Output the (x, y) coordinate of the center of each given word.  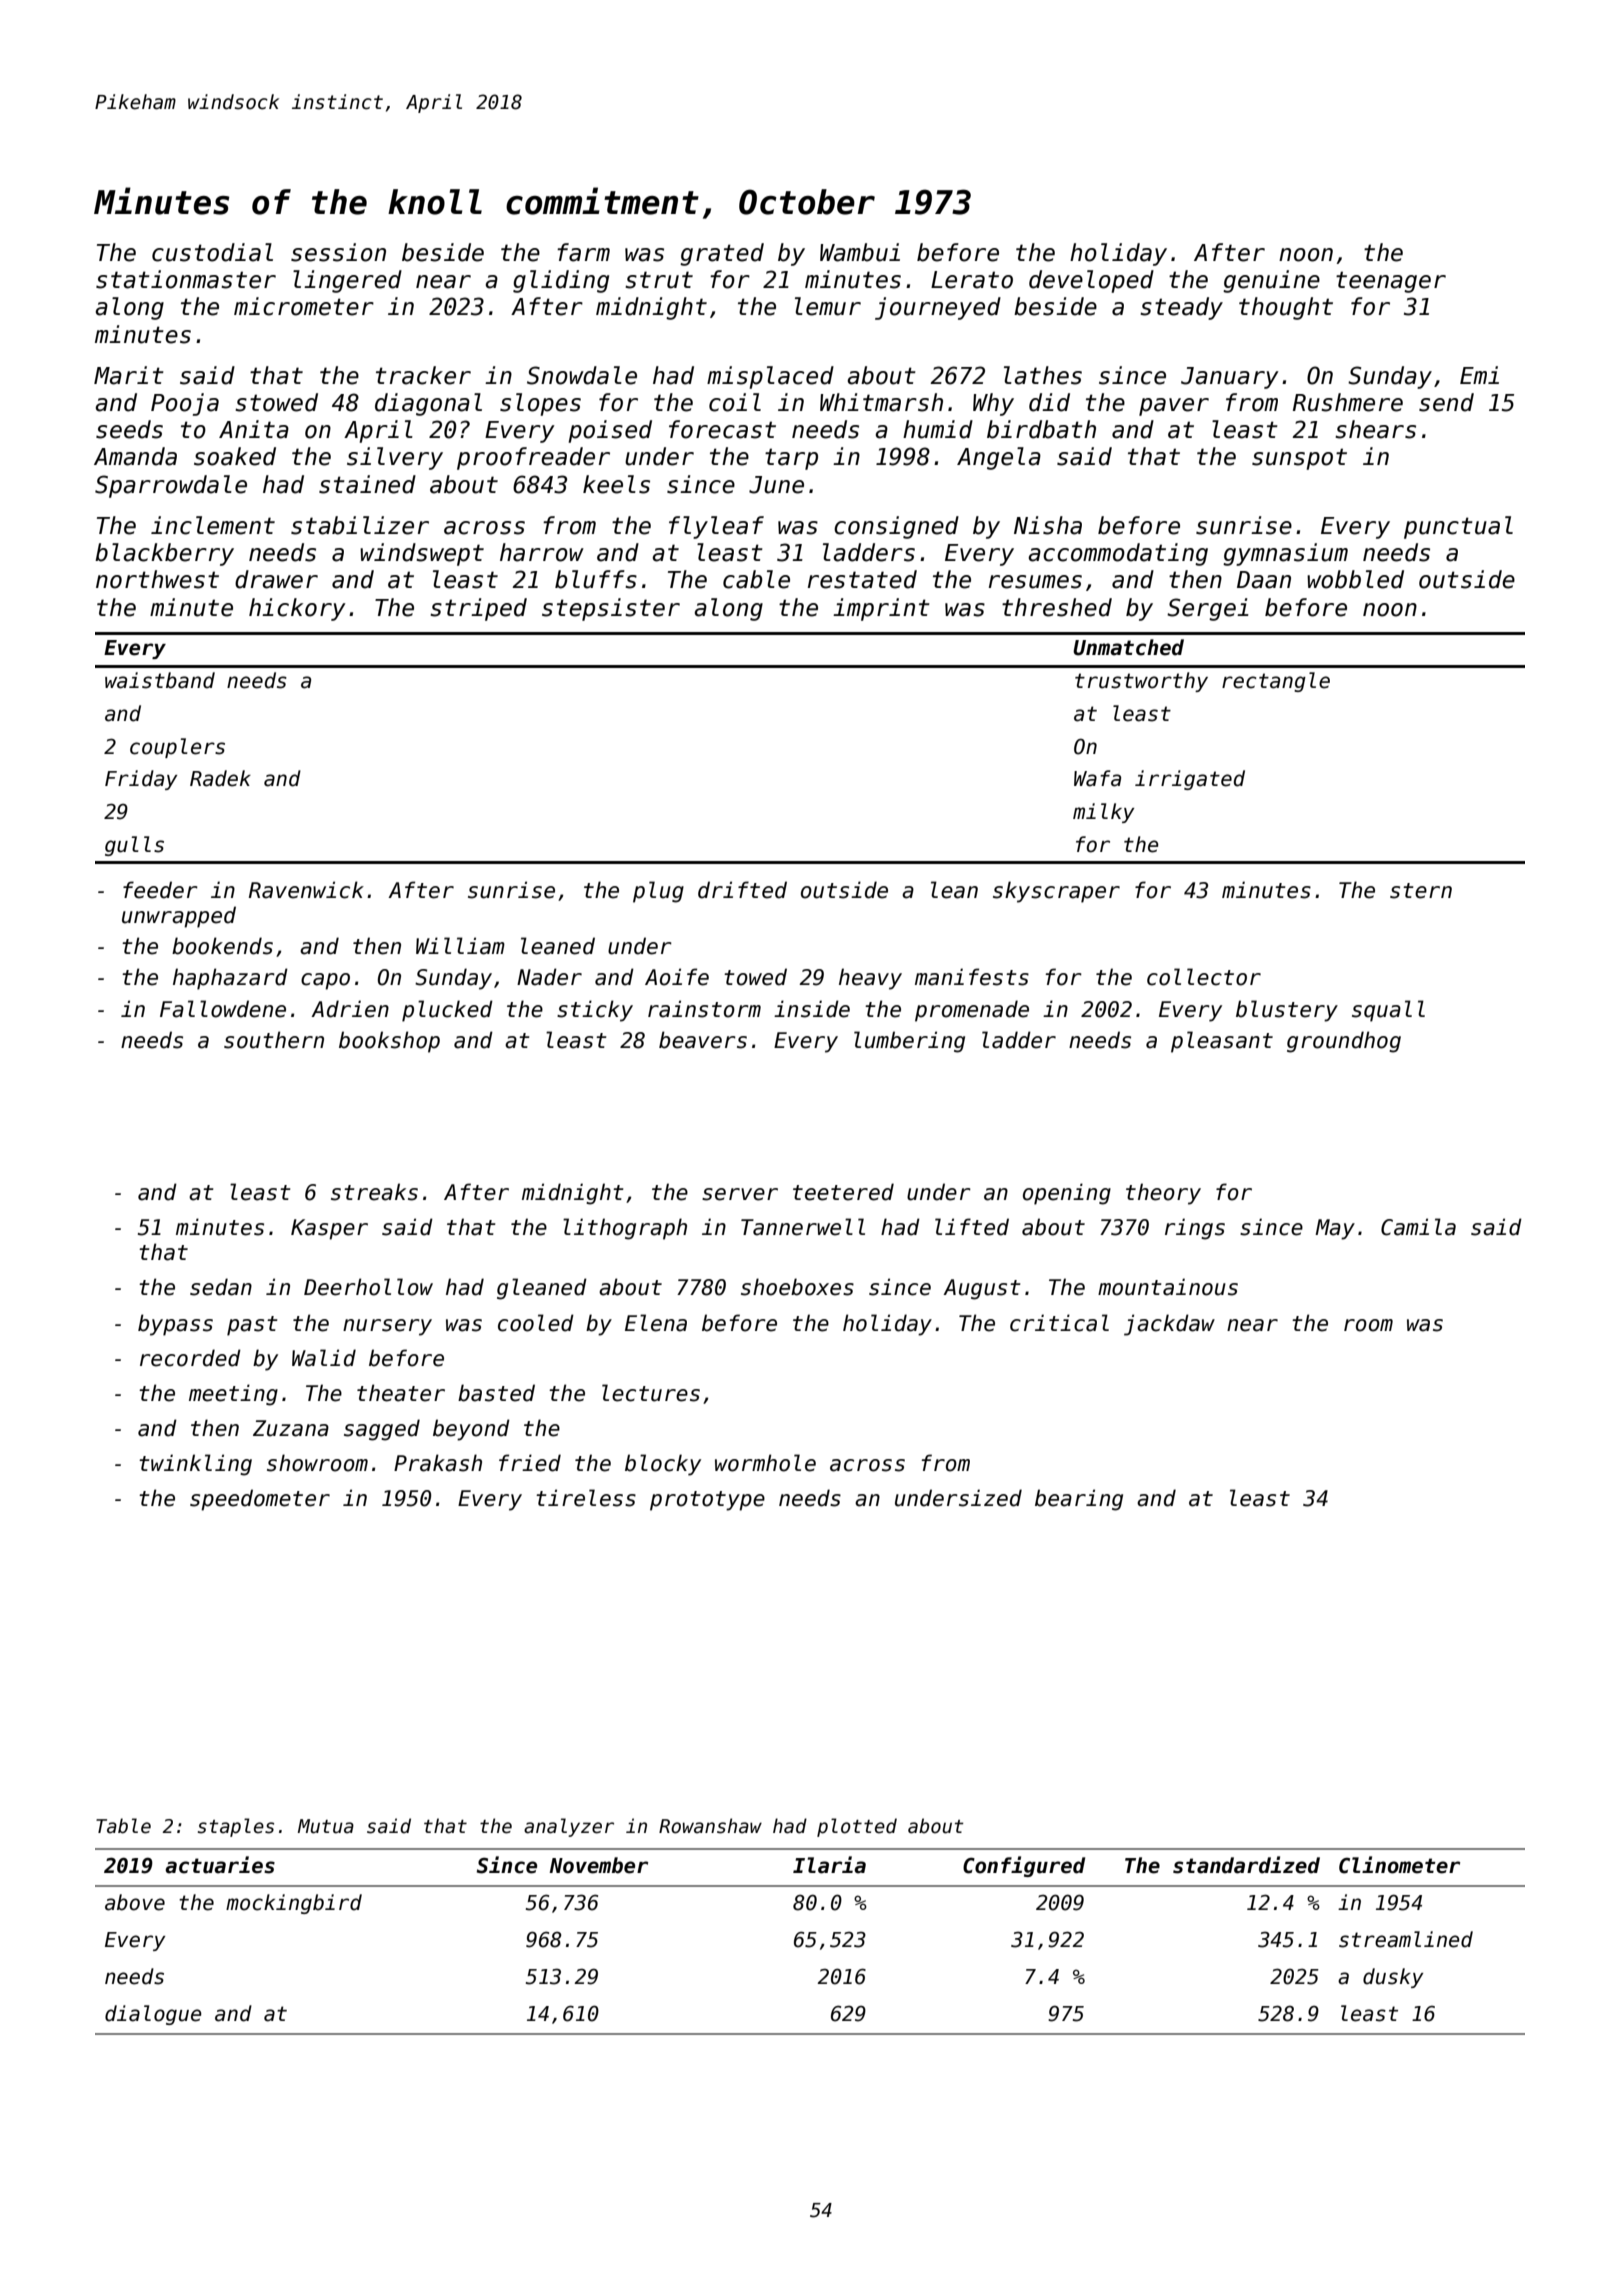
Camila (1418, 1227)
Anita (254, 429)
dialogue (153, 2015)
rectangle (1276, 682)
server (740, 1194)
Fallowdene (223, 1009)
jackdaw (1169, 1325)
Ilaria (829, 1865)
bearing (1079, 1500)
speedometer (260, 1500)
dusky (1393, 1978)
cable (756, 579)
